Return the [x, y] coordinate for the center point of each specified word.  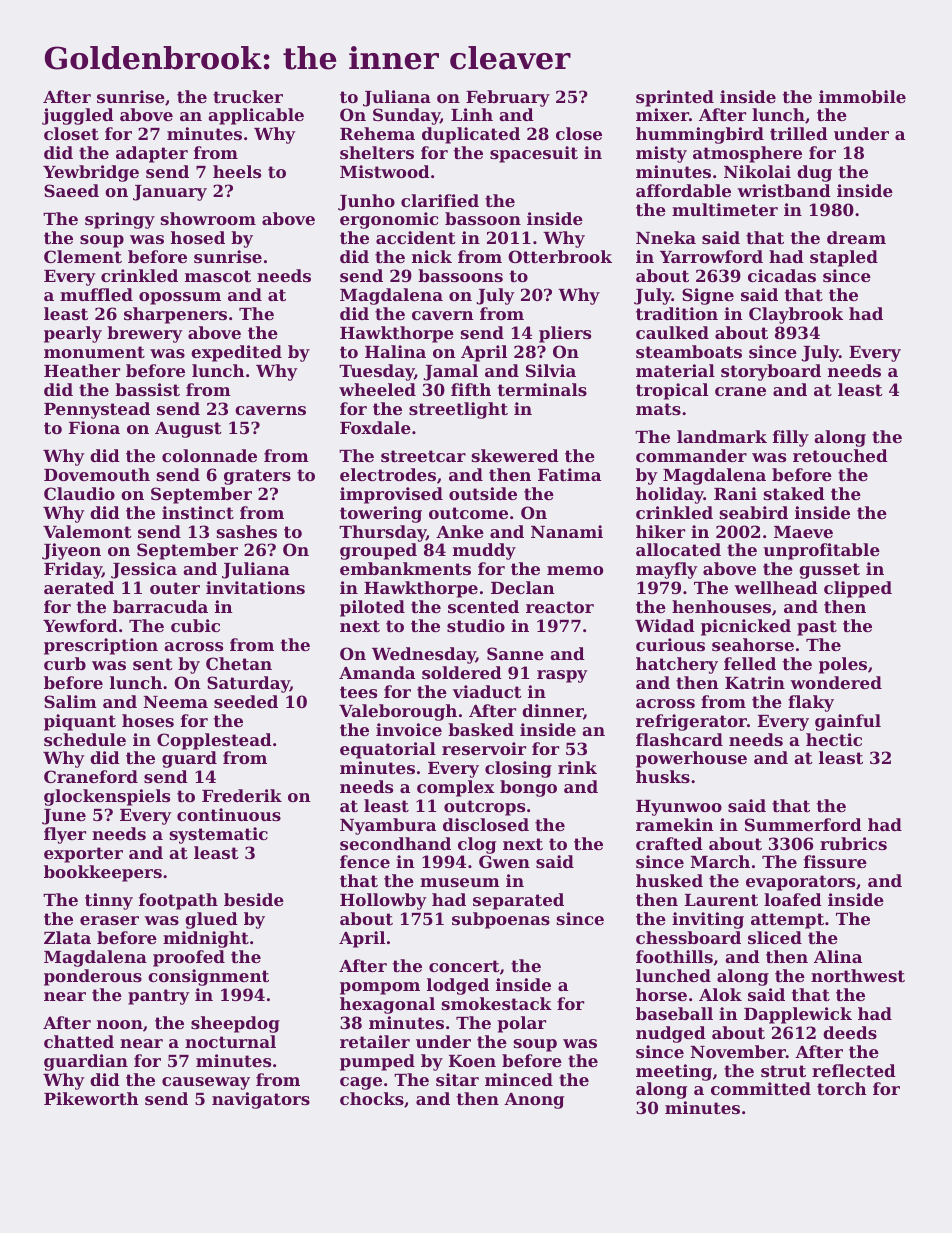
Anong [534, 1101]
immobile [862, 96]
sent [153, 664]
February [508, 98]
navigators [261, 1100]
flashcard [679, 739]
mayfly [667, 570]
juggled [78, 116]
